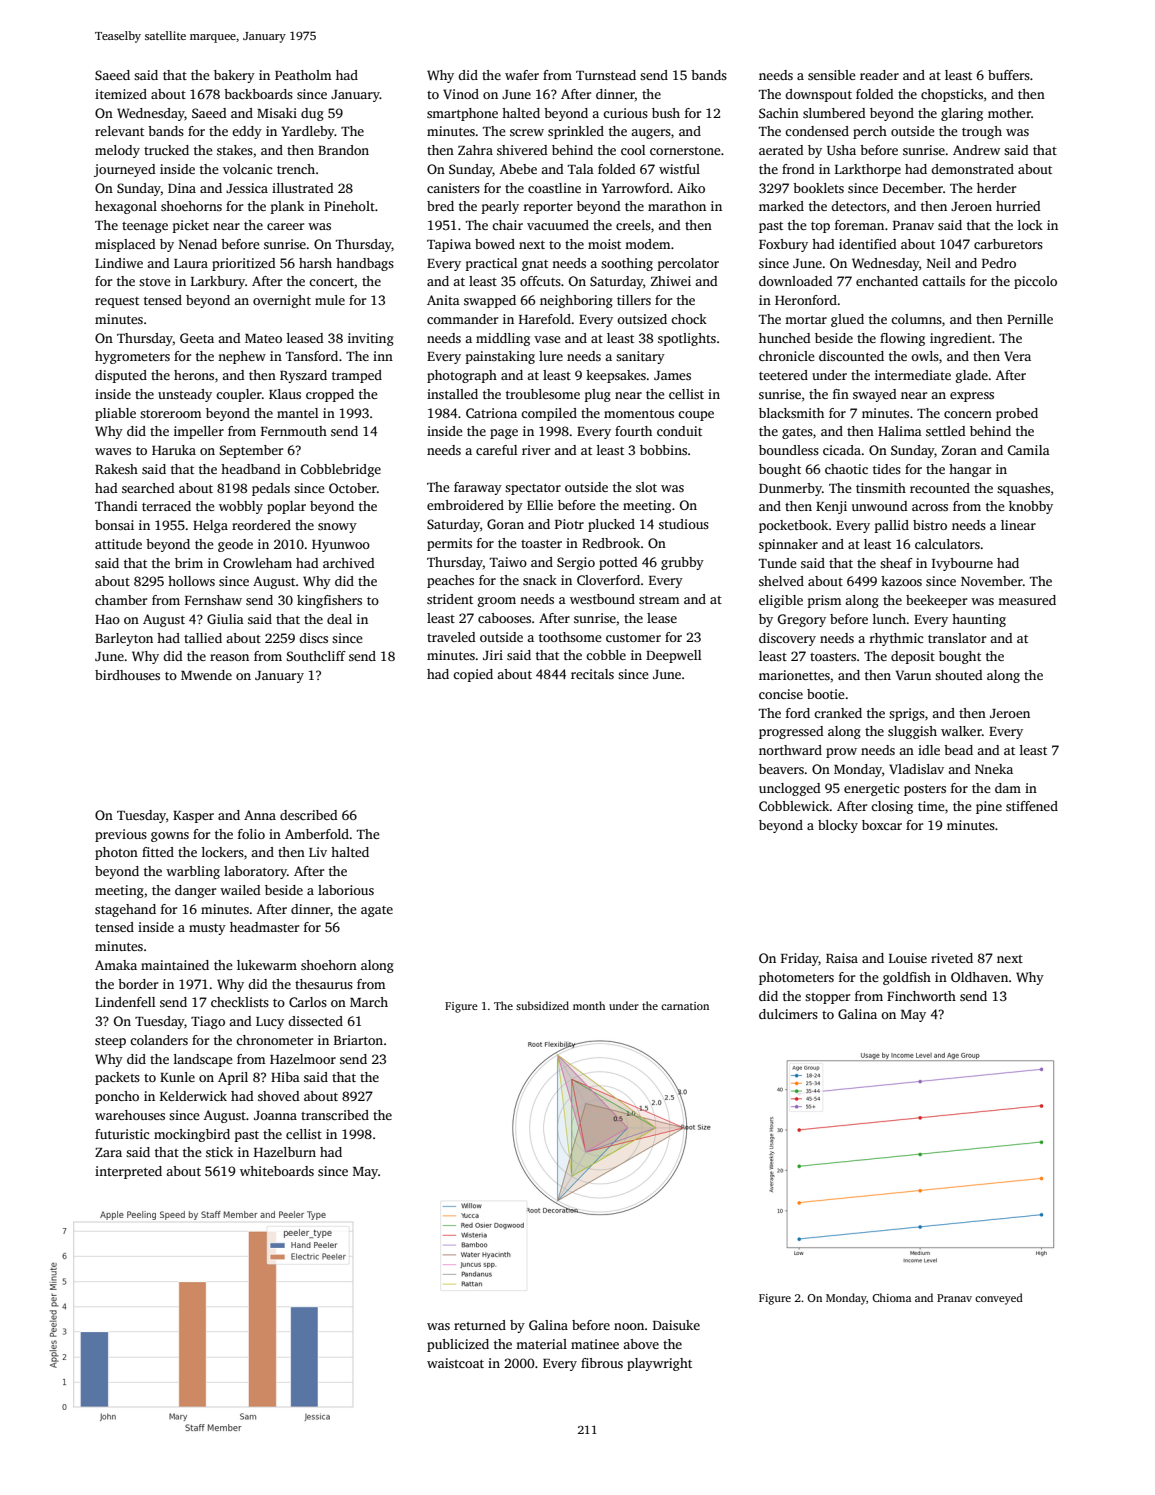 The image size is (1155, 1495). What do you see at coordinates (303, 75) in the screenshot?
I see `Peatholm` at bounding box center [303, 75].
